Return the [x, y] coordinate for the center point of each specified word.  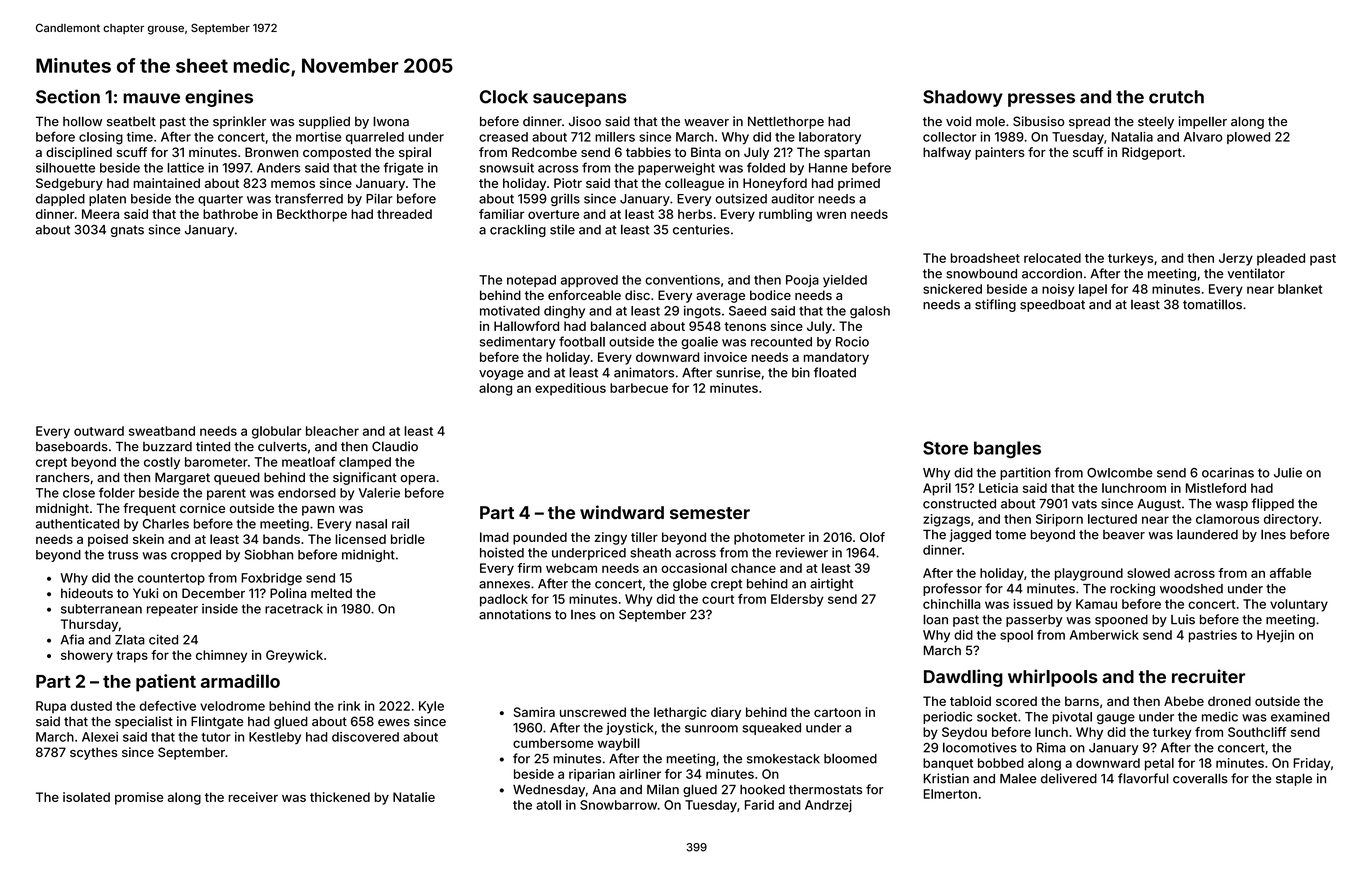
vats [1084, 504]
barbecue [639, 388]
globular [277, 432]
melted [331, 593]
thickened [340, 797]
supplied [324, 122]
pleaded [1281, 259]
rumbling [785, 215]
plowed [1248, 138]
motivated [510, 311]
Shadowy [963, 98]
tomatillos [1212, 304]
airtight [831, 584]
